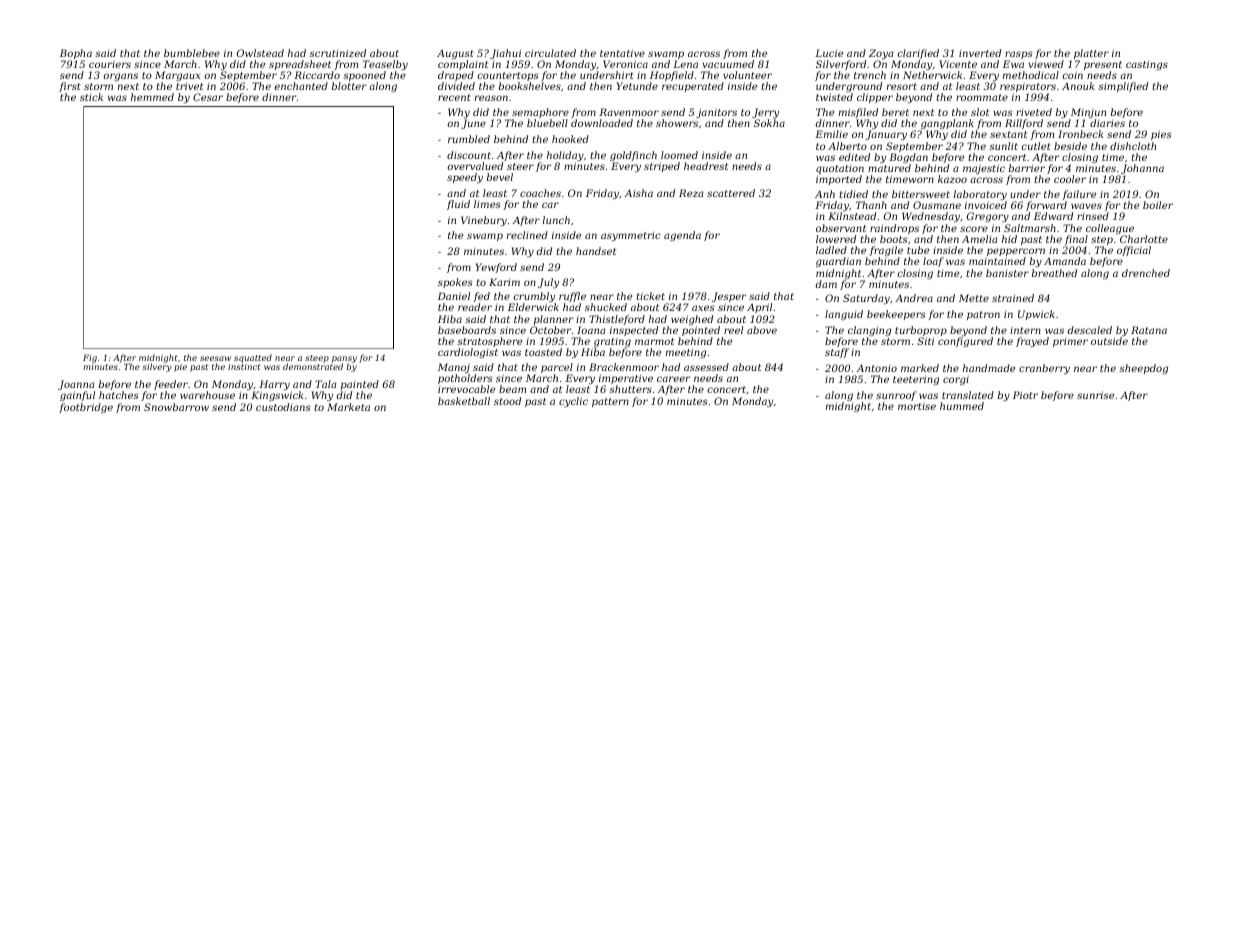 The height and width of the document is (952, 1233). What do you see at coordinates (455, 283) in the document?
I see `spokes` at bounding box center [455, 283].
